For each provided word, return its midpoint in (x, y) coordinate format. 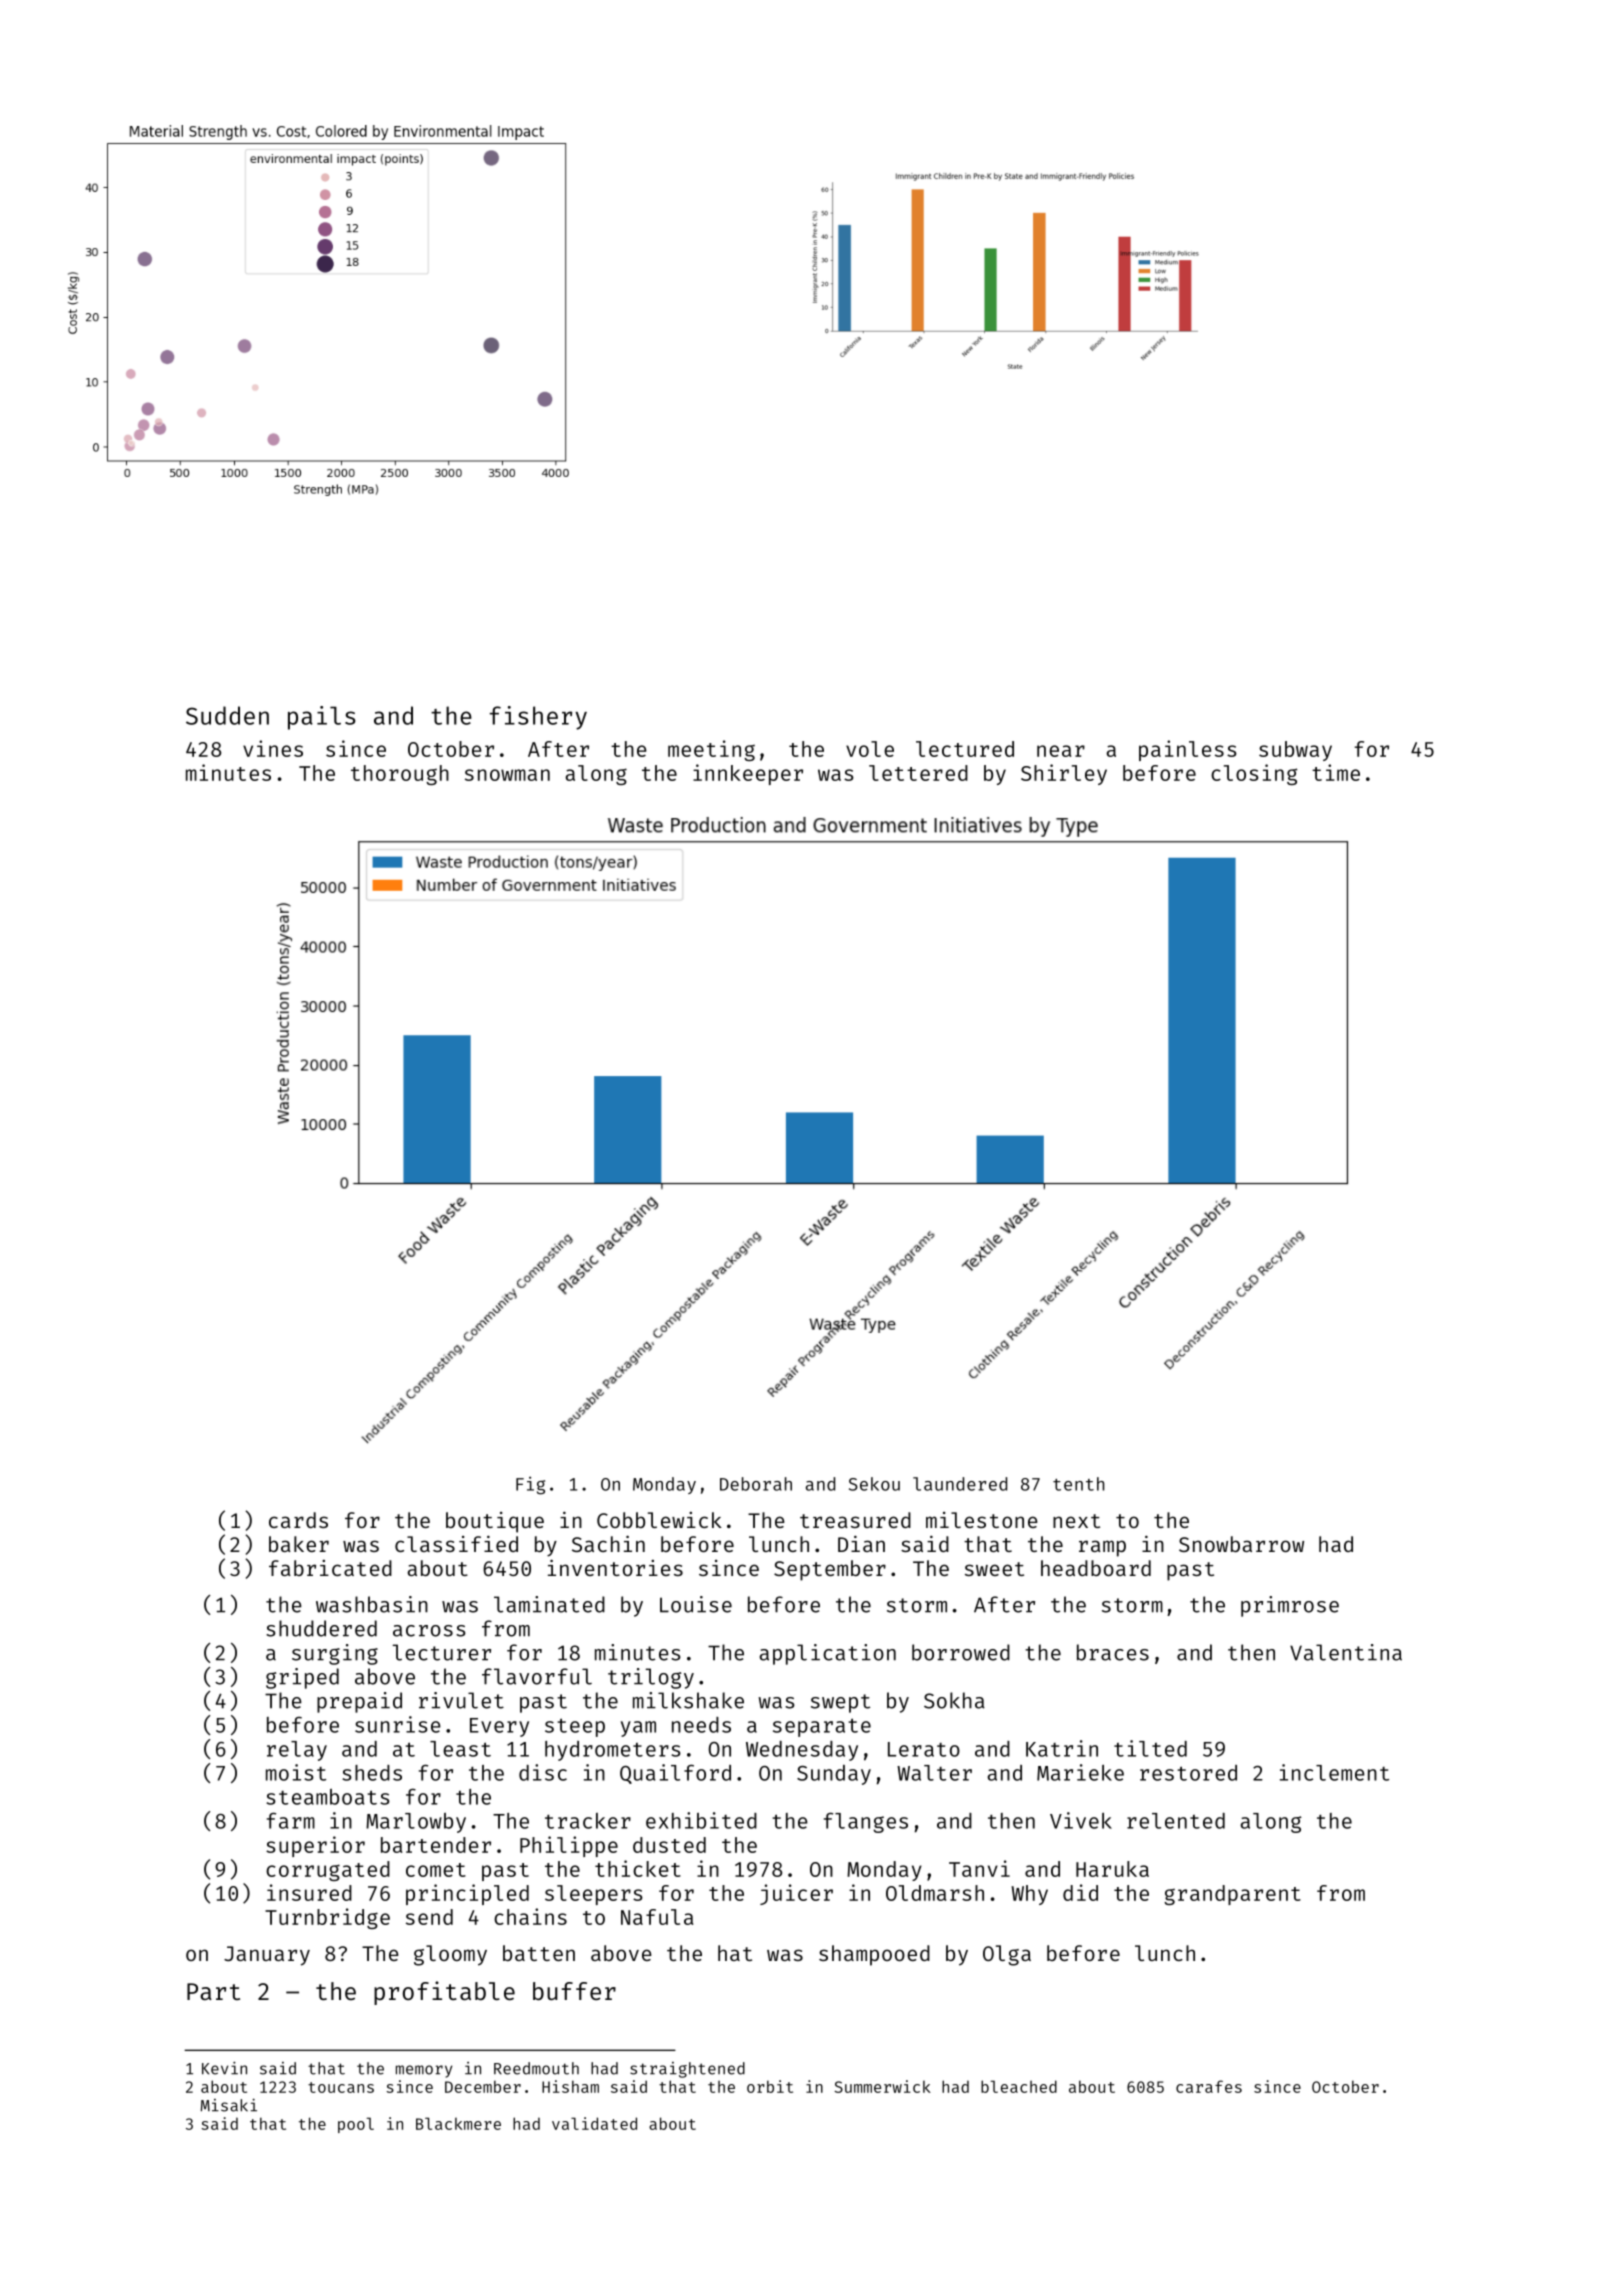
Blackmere (458, 2123)
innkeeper (748, 774)
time (1336, 772)
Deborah (756, 1484)
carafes (1209, 2086)
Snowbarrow (1241, 1544)
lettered (918, 773)
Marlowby (416, 1823)
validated (594, 2123)
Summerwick (882, 2086)
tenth (1078, 1484)
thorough (400, 775)
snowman (507, 775)
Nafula (657, 1917)
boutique (495, 1522)
